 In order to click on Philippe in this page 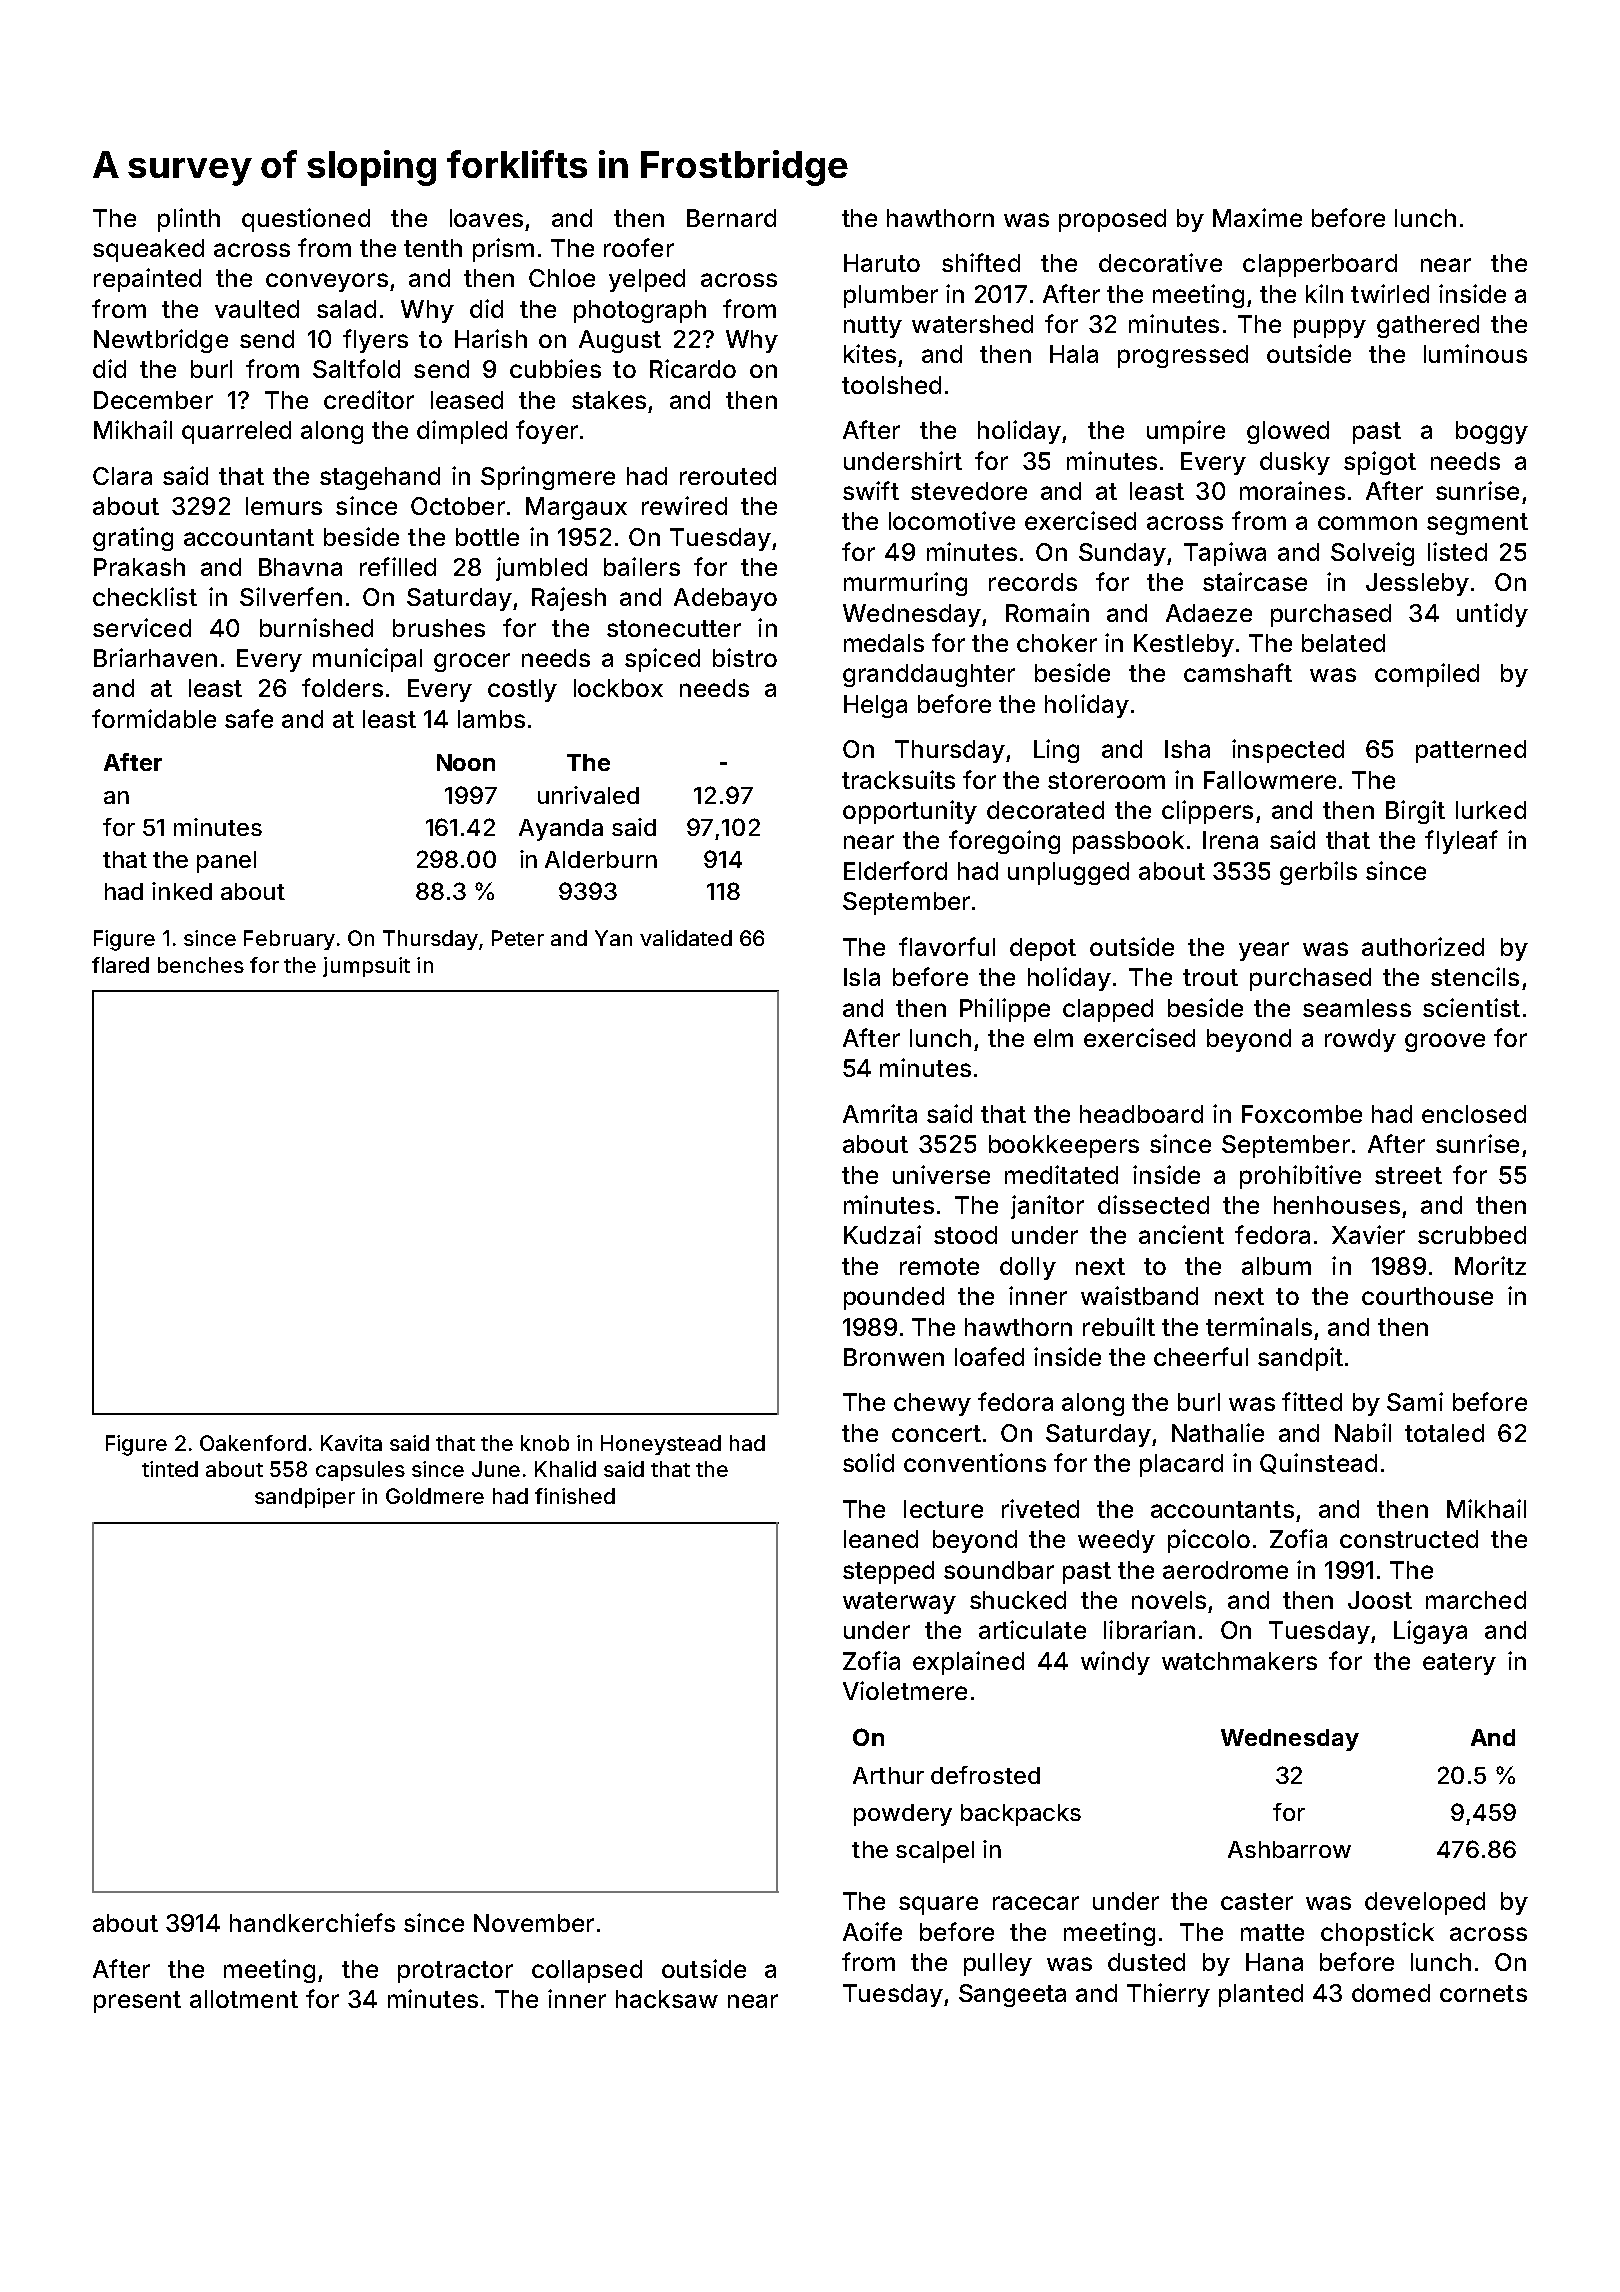, I will do `click(1005, 1010)`.
